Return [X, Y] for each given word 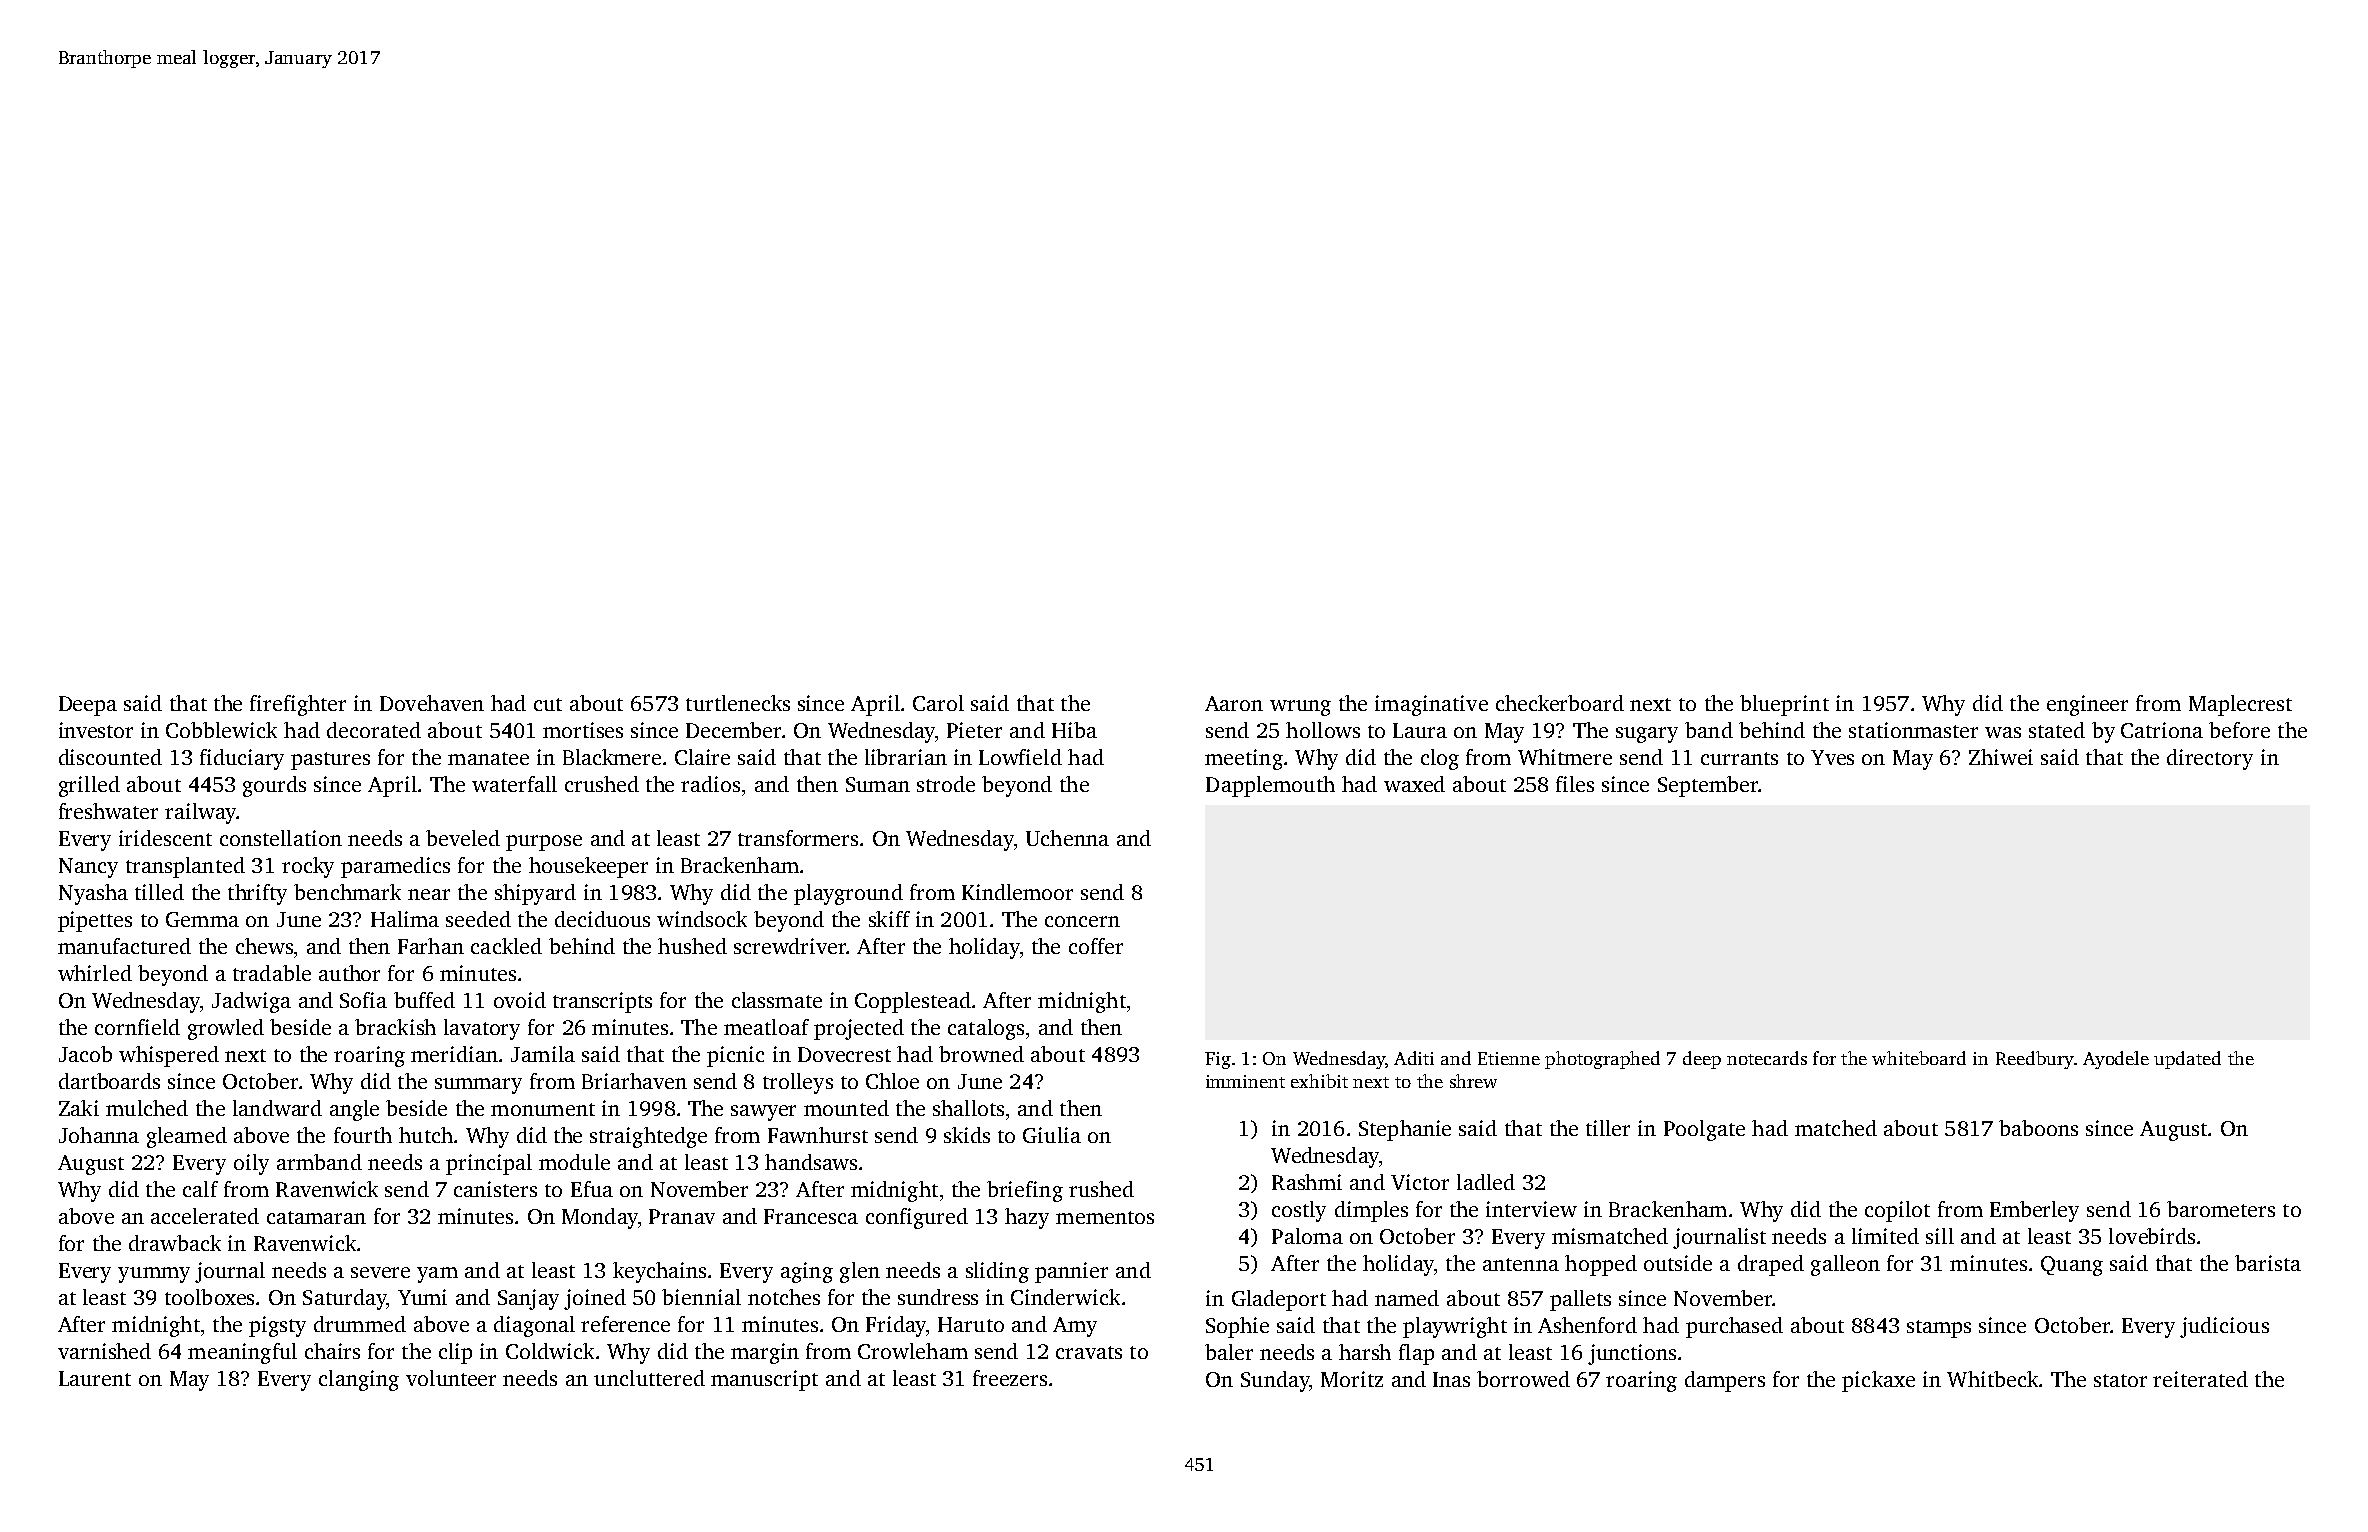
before [2239, 730]
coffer [1096, 946]
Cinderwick [1065, 1297]
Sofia [363, 1000]
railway [201, 813]
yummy [154, 1275]
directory [2210, 759]
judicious [2224, 1327]
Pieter [974, 730]
